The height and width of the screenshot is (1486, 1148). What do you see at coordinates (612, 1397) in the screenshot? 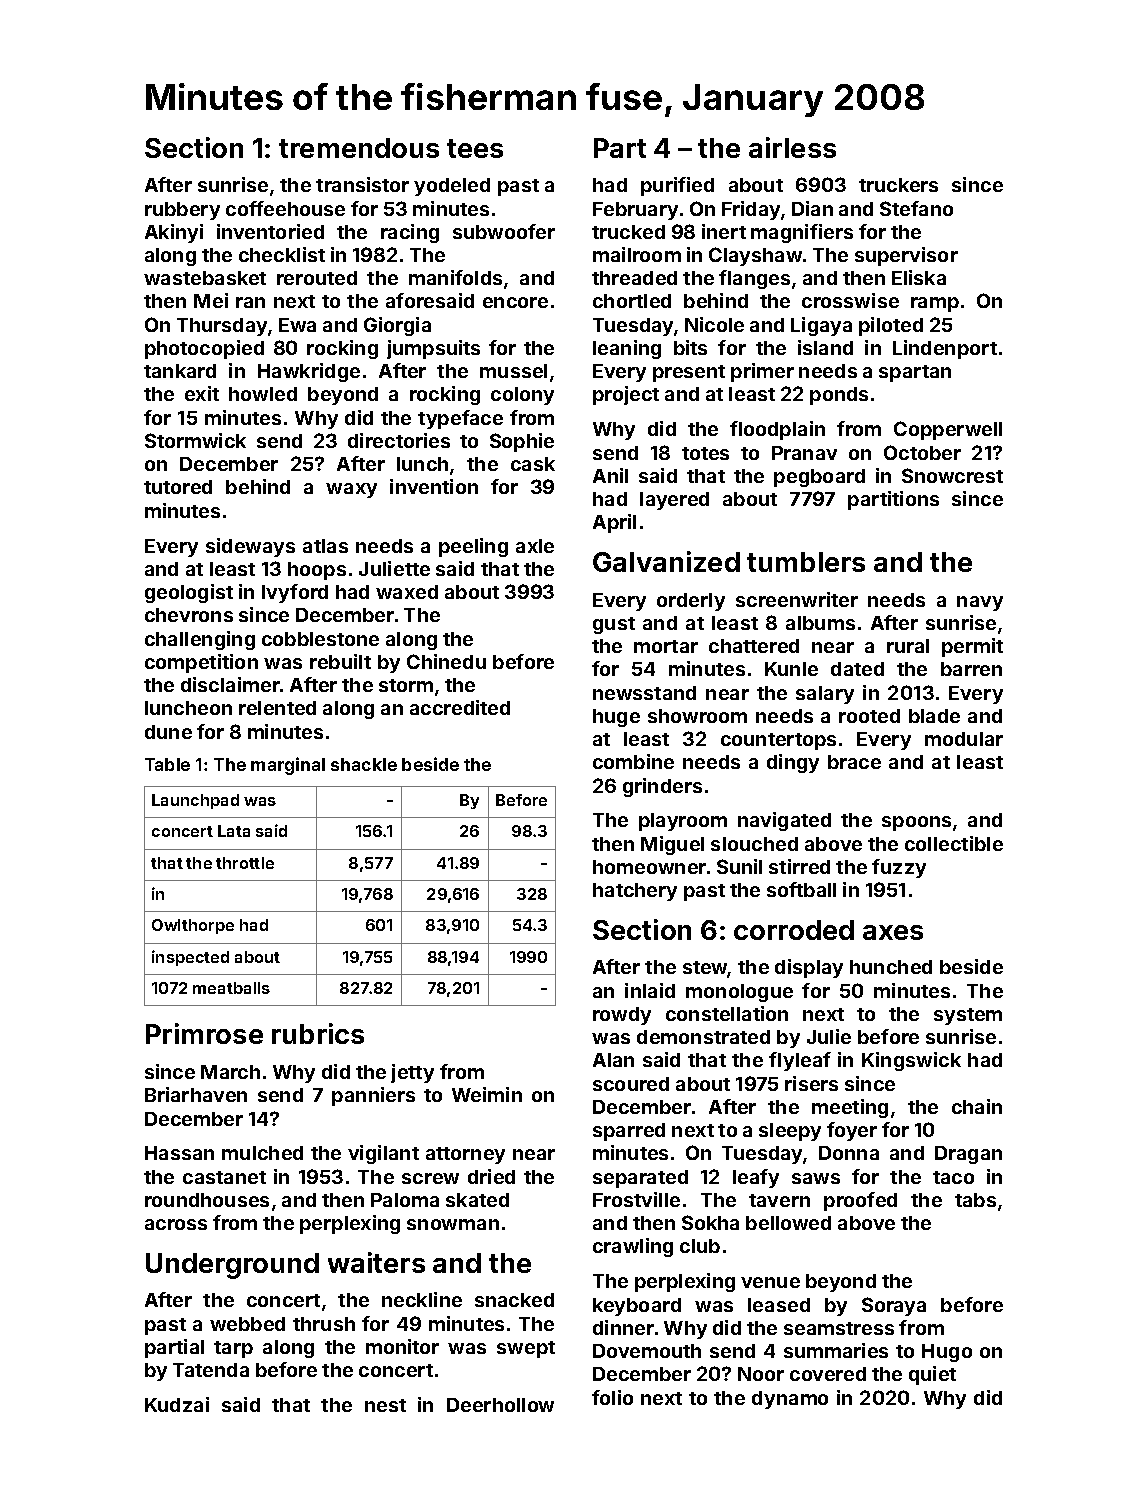
I see `folio` at bounding box center [612, 1397].
